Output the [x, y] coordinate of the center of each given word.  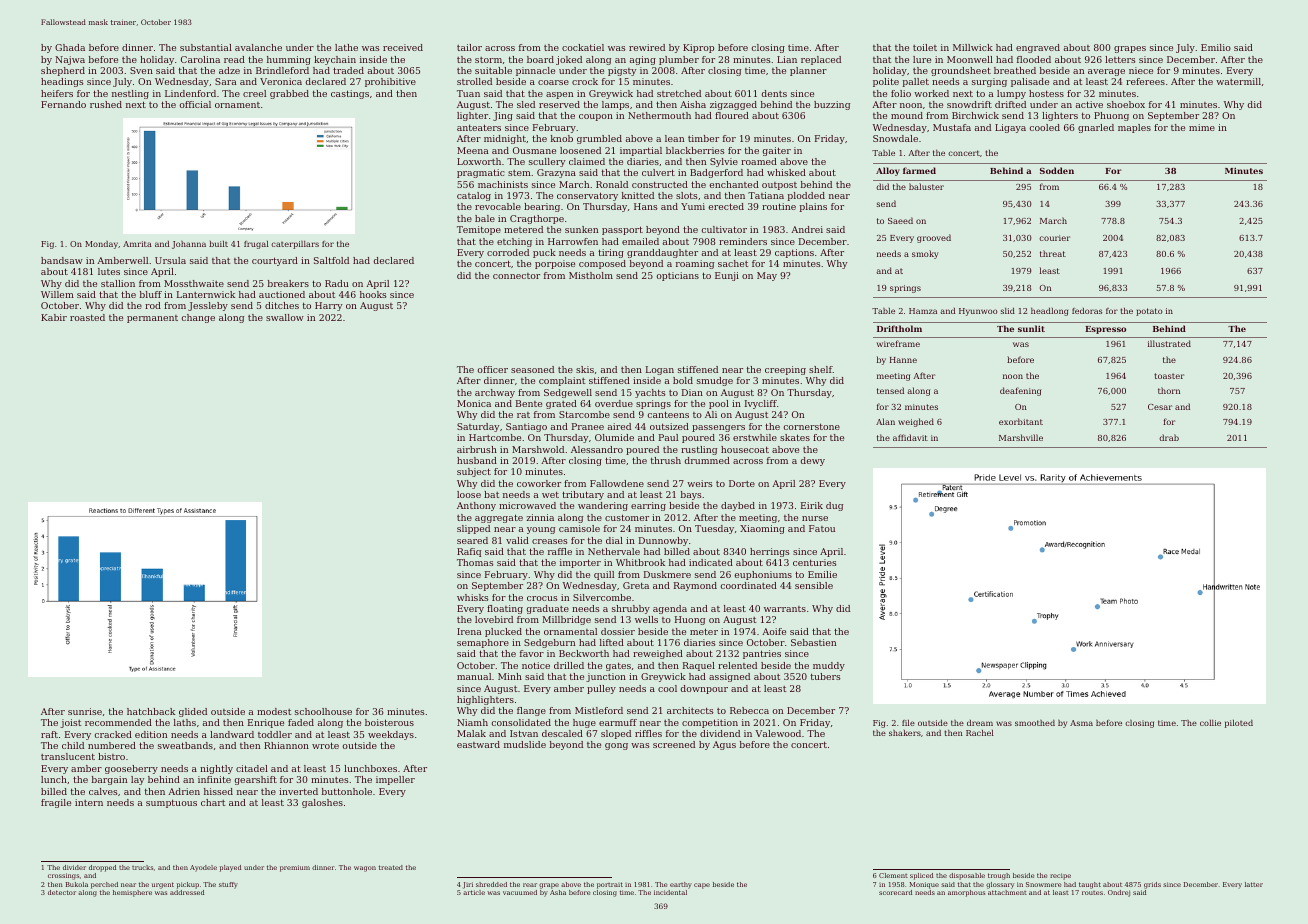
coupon [596, 117]
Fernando [63, 104]
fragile [56, 803]
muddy [829, 666]
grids [1152, 885]
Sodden [1057, 170]
